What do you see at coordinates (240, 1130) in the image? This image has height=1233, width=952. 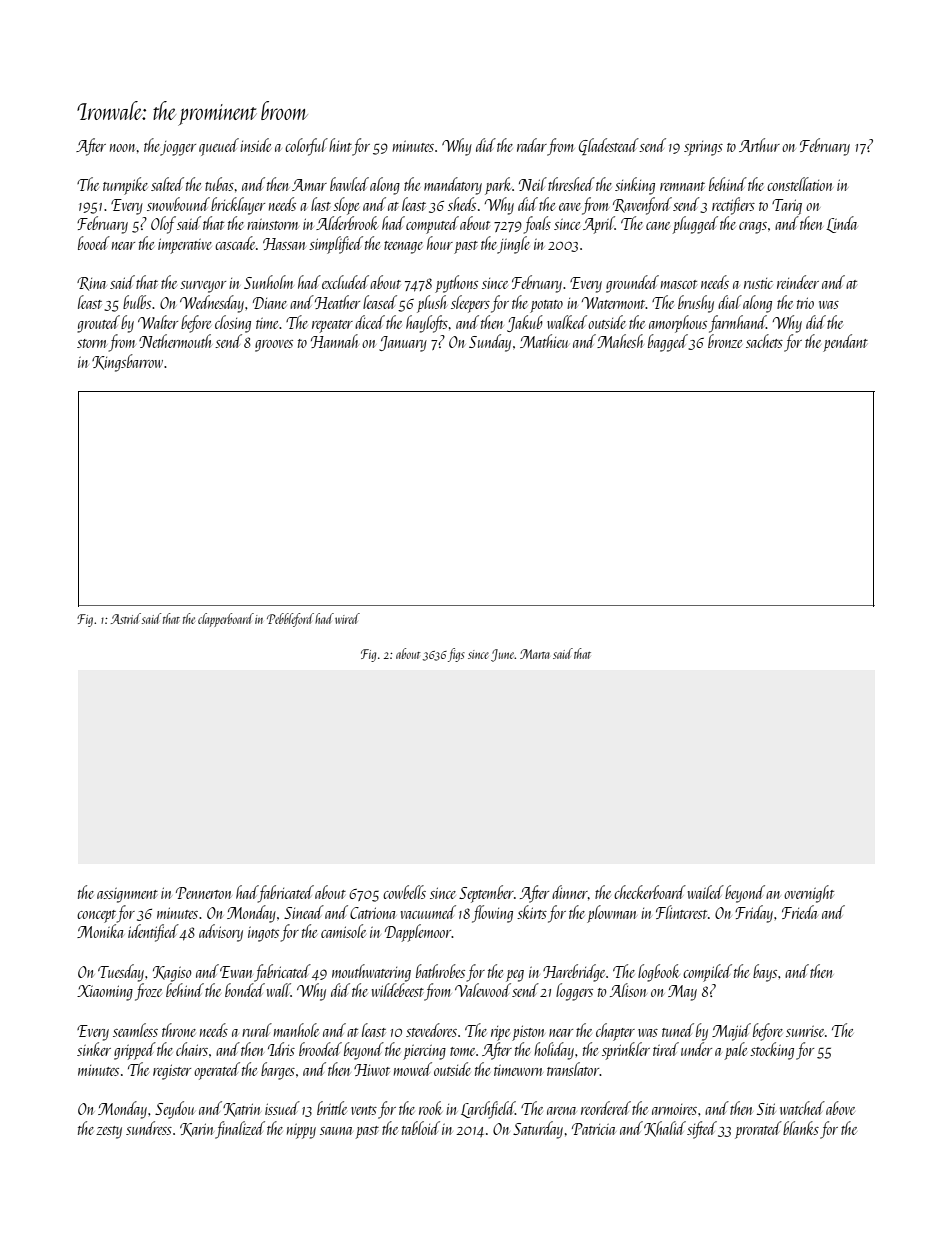 I see `finalized` at bounding box center [240, 1130].
